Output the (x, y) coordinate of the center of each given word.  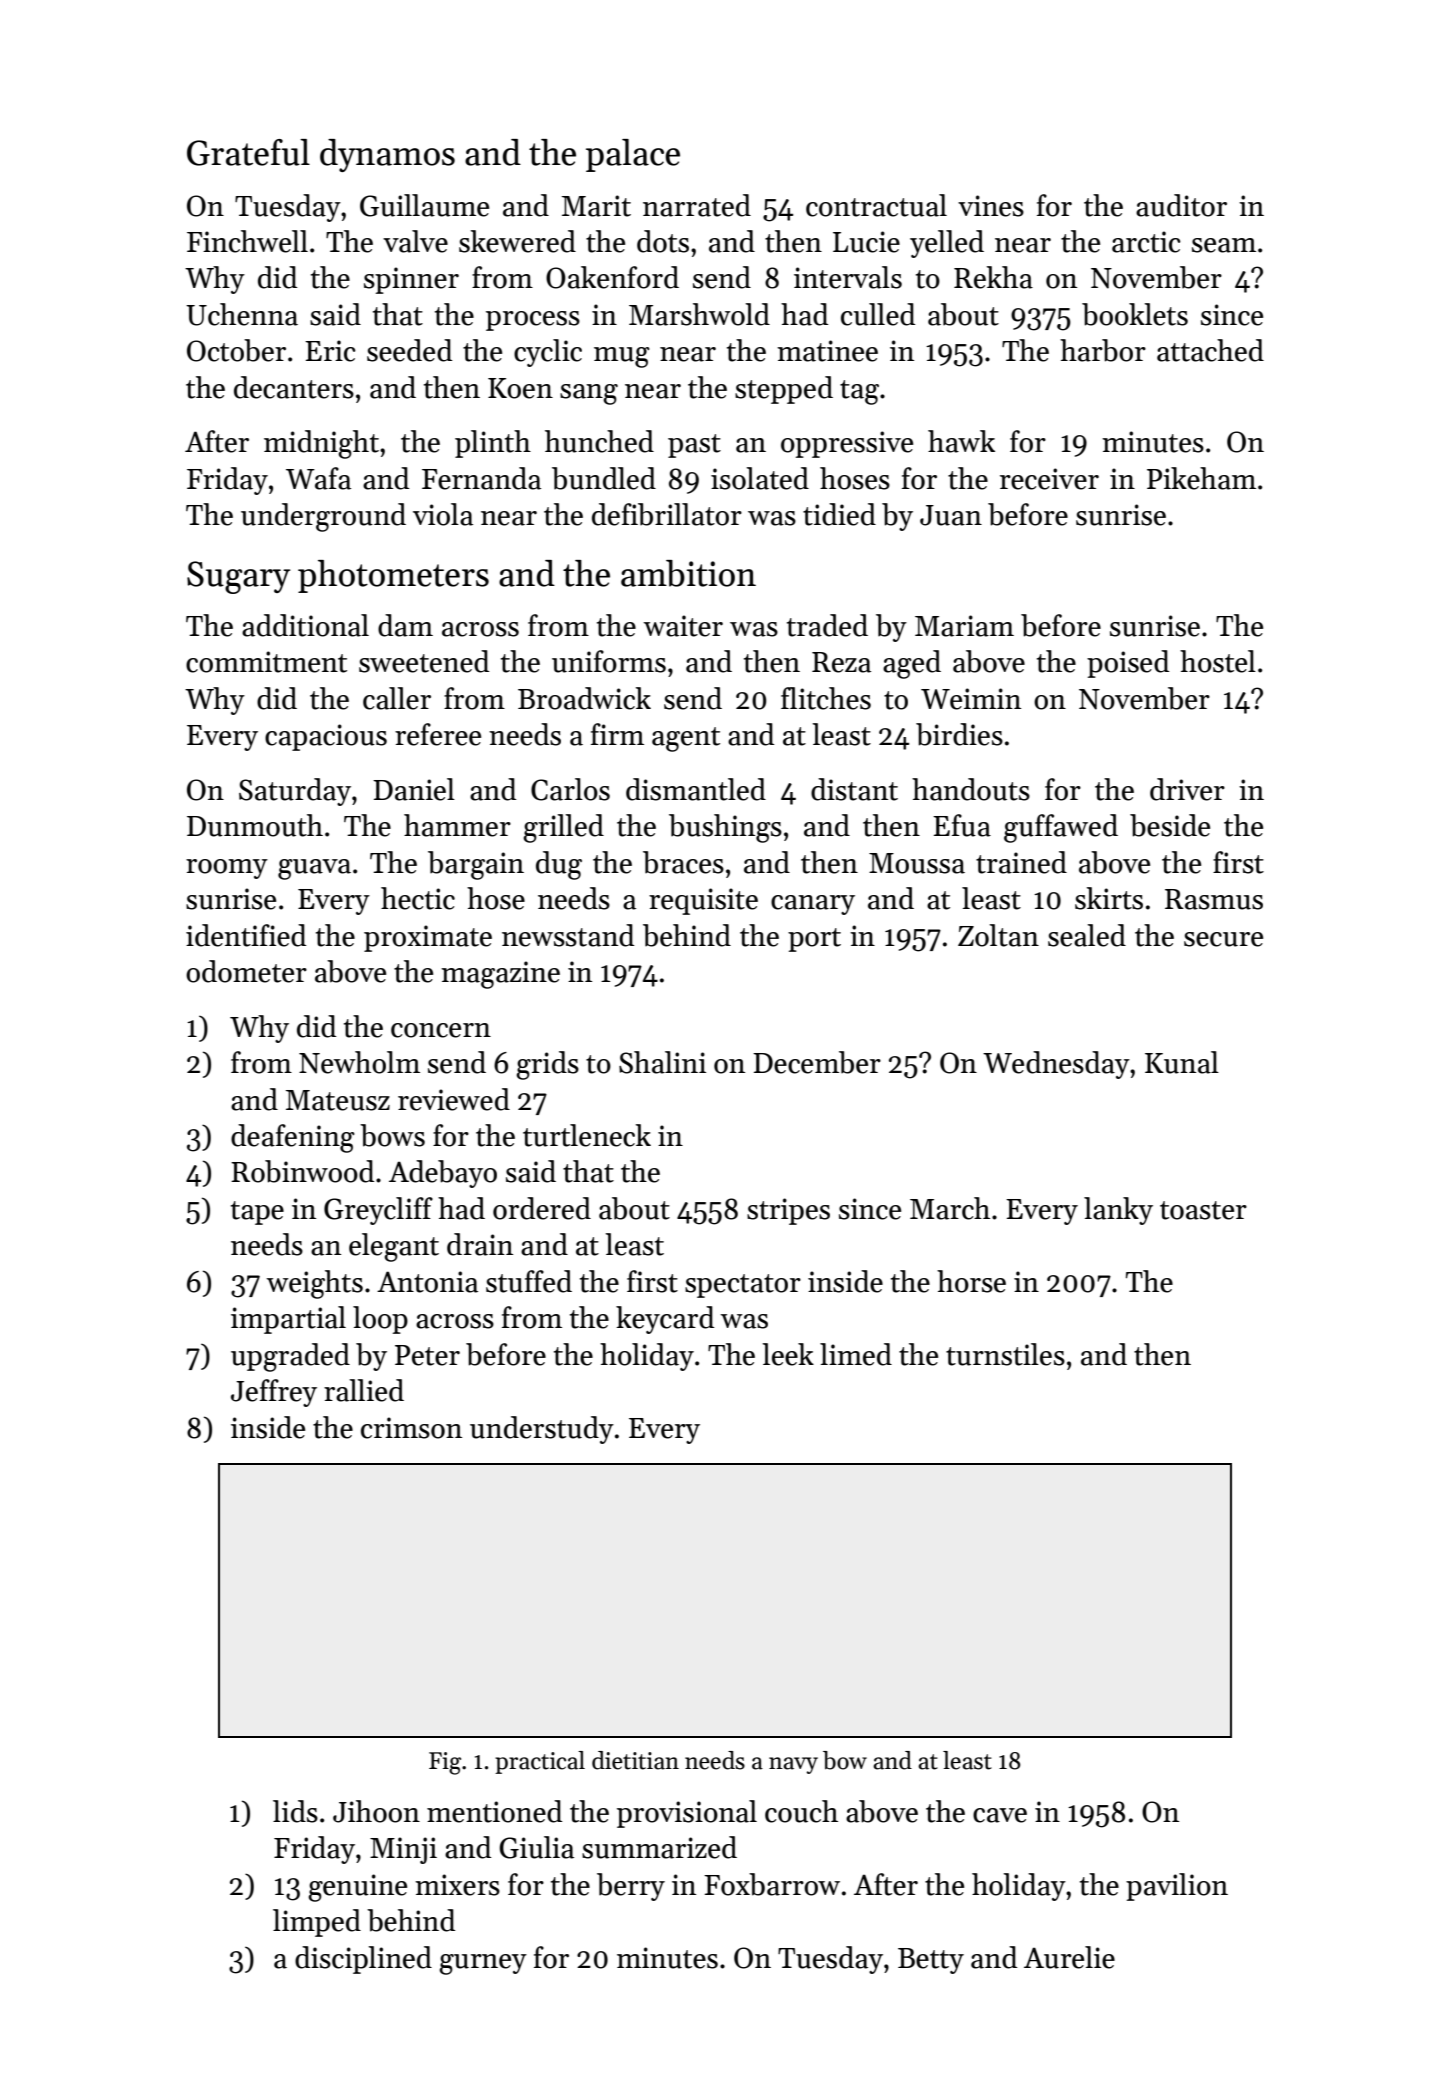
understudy (542, 1430)
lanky (1118, 1211)
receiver (1049, 479)
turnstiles (1005, 1354)
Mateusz (338, 1100)
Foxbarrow (772, 1884)
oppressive (847, 444)
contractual (876, 205)
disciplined (363, 1960)
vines (991, 206)
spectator (743, 1286)
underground (323, 517)
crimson (411, 1428)
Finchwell (247, 241)
